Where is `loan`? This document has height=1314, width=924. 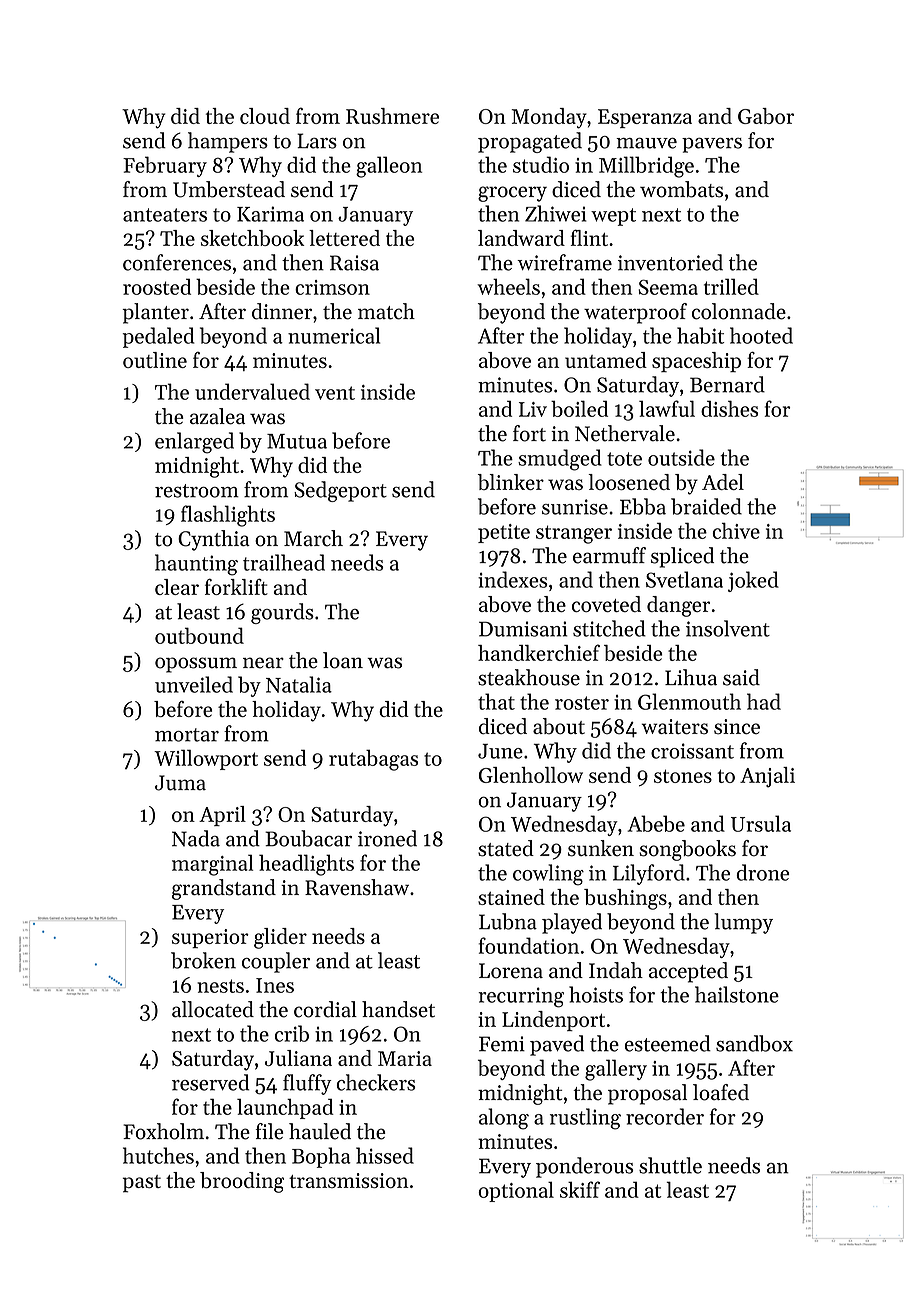
loan is located at coordinates (343, 660).
